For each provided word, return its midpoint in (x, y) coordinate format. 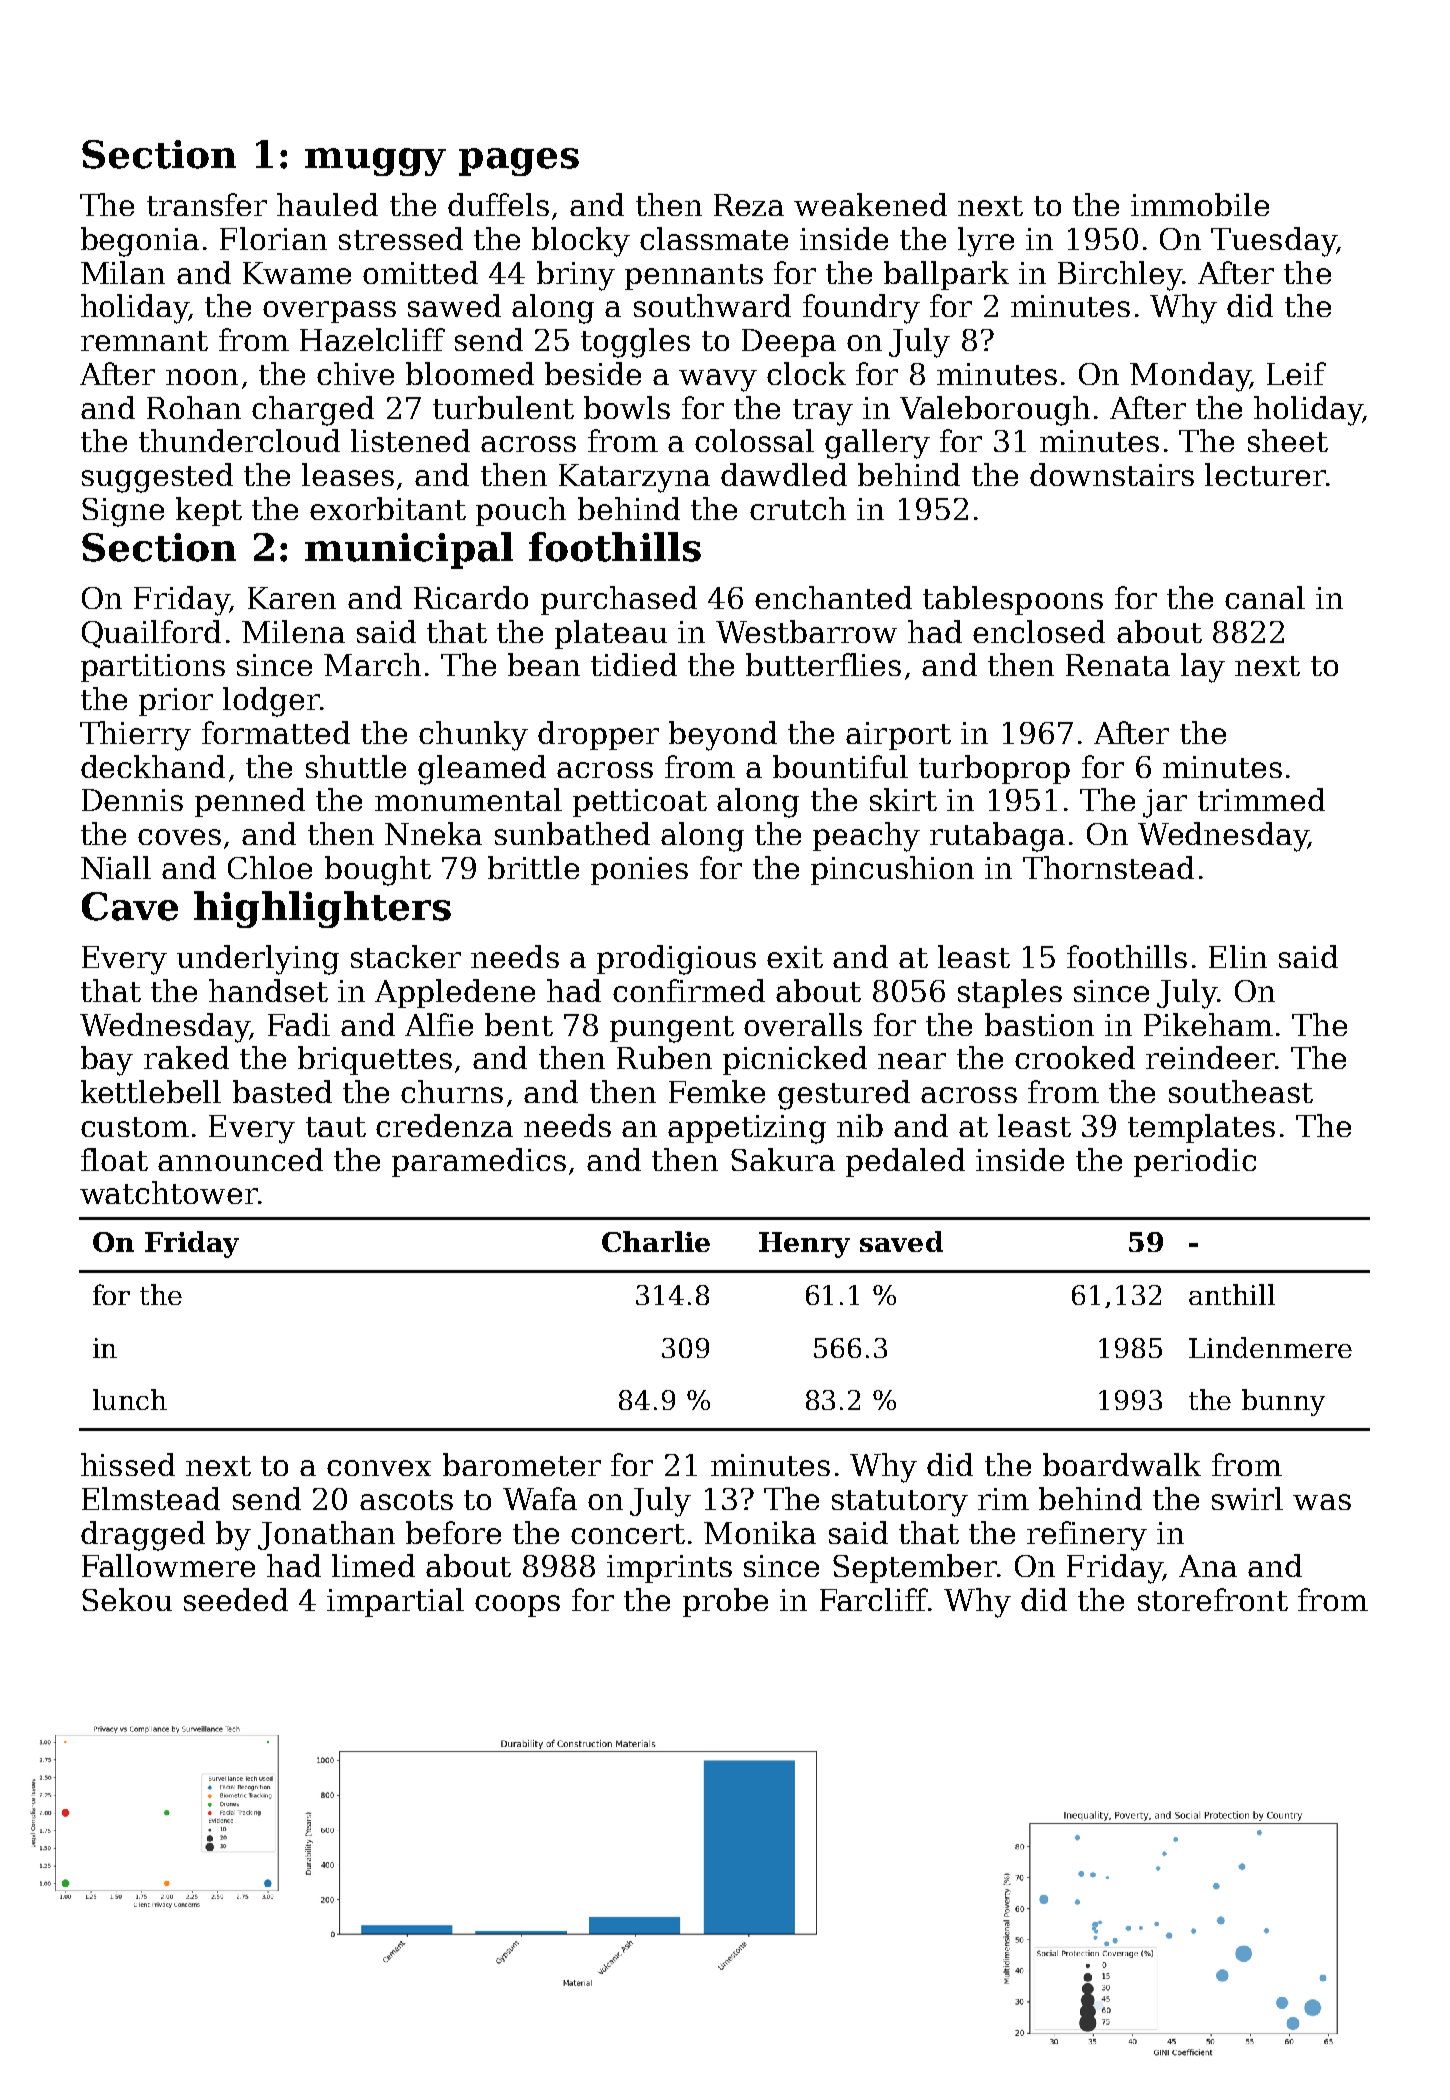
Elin (1238, 956)
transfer (207, 204)
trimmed (1261, 799)
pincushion (892, 870)
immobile (1200, 204)
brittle (533, 867)
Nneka (433, 833)
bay (107, 1061)
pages (519, 162)
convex (379, 1468)
